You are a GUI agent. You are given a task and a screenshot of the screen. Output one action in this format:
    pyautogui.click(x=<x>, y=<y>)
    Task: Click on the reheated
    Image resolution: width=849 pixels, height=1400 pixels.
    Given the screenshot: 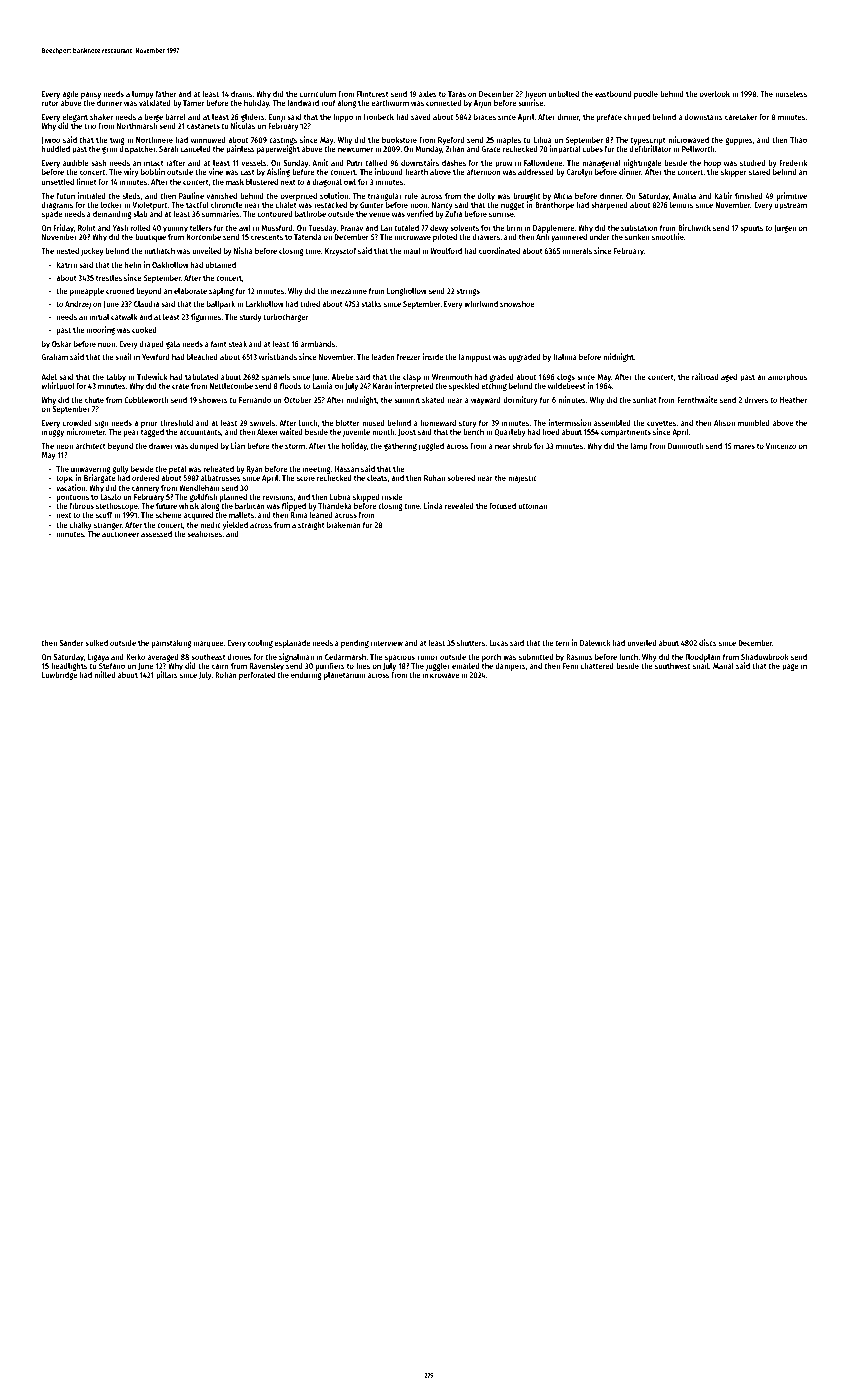 What is the action you would take?
    pyautogui.click(x=219, y=469)
